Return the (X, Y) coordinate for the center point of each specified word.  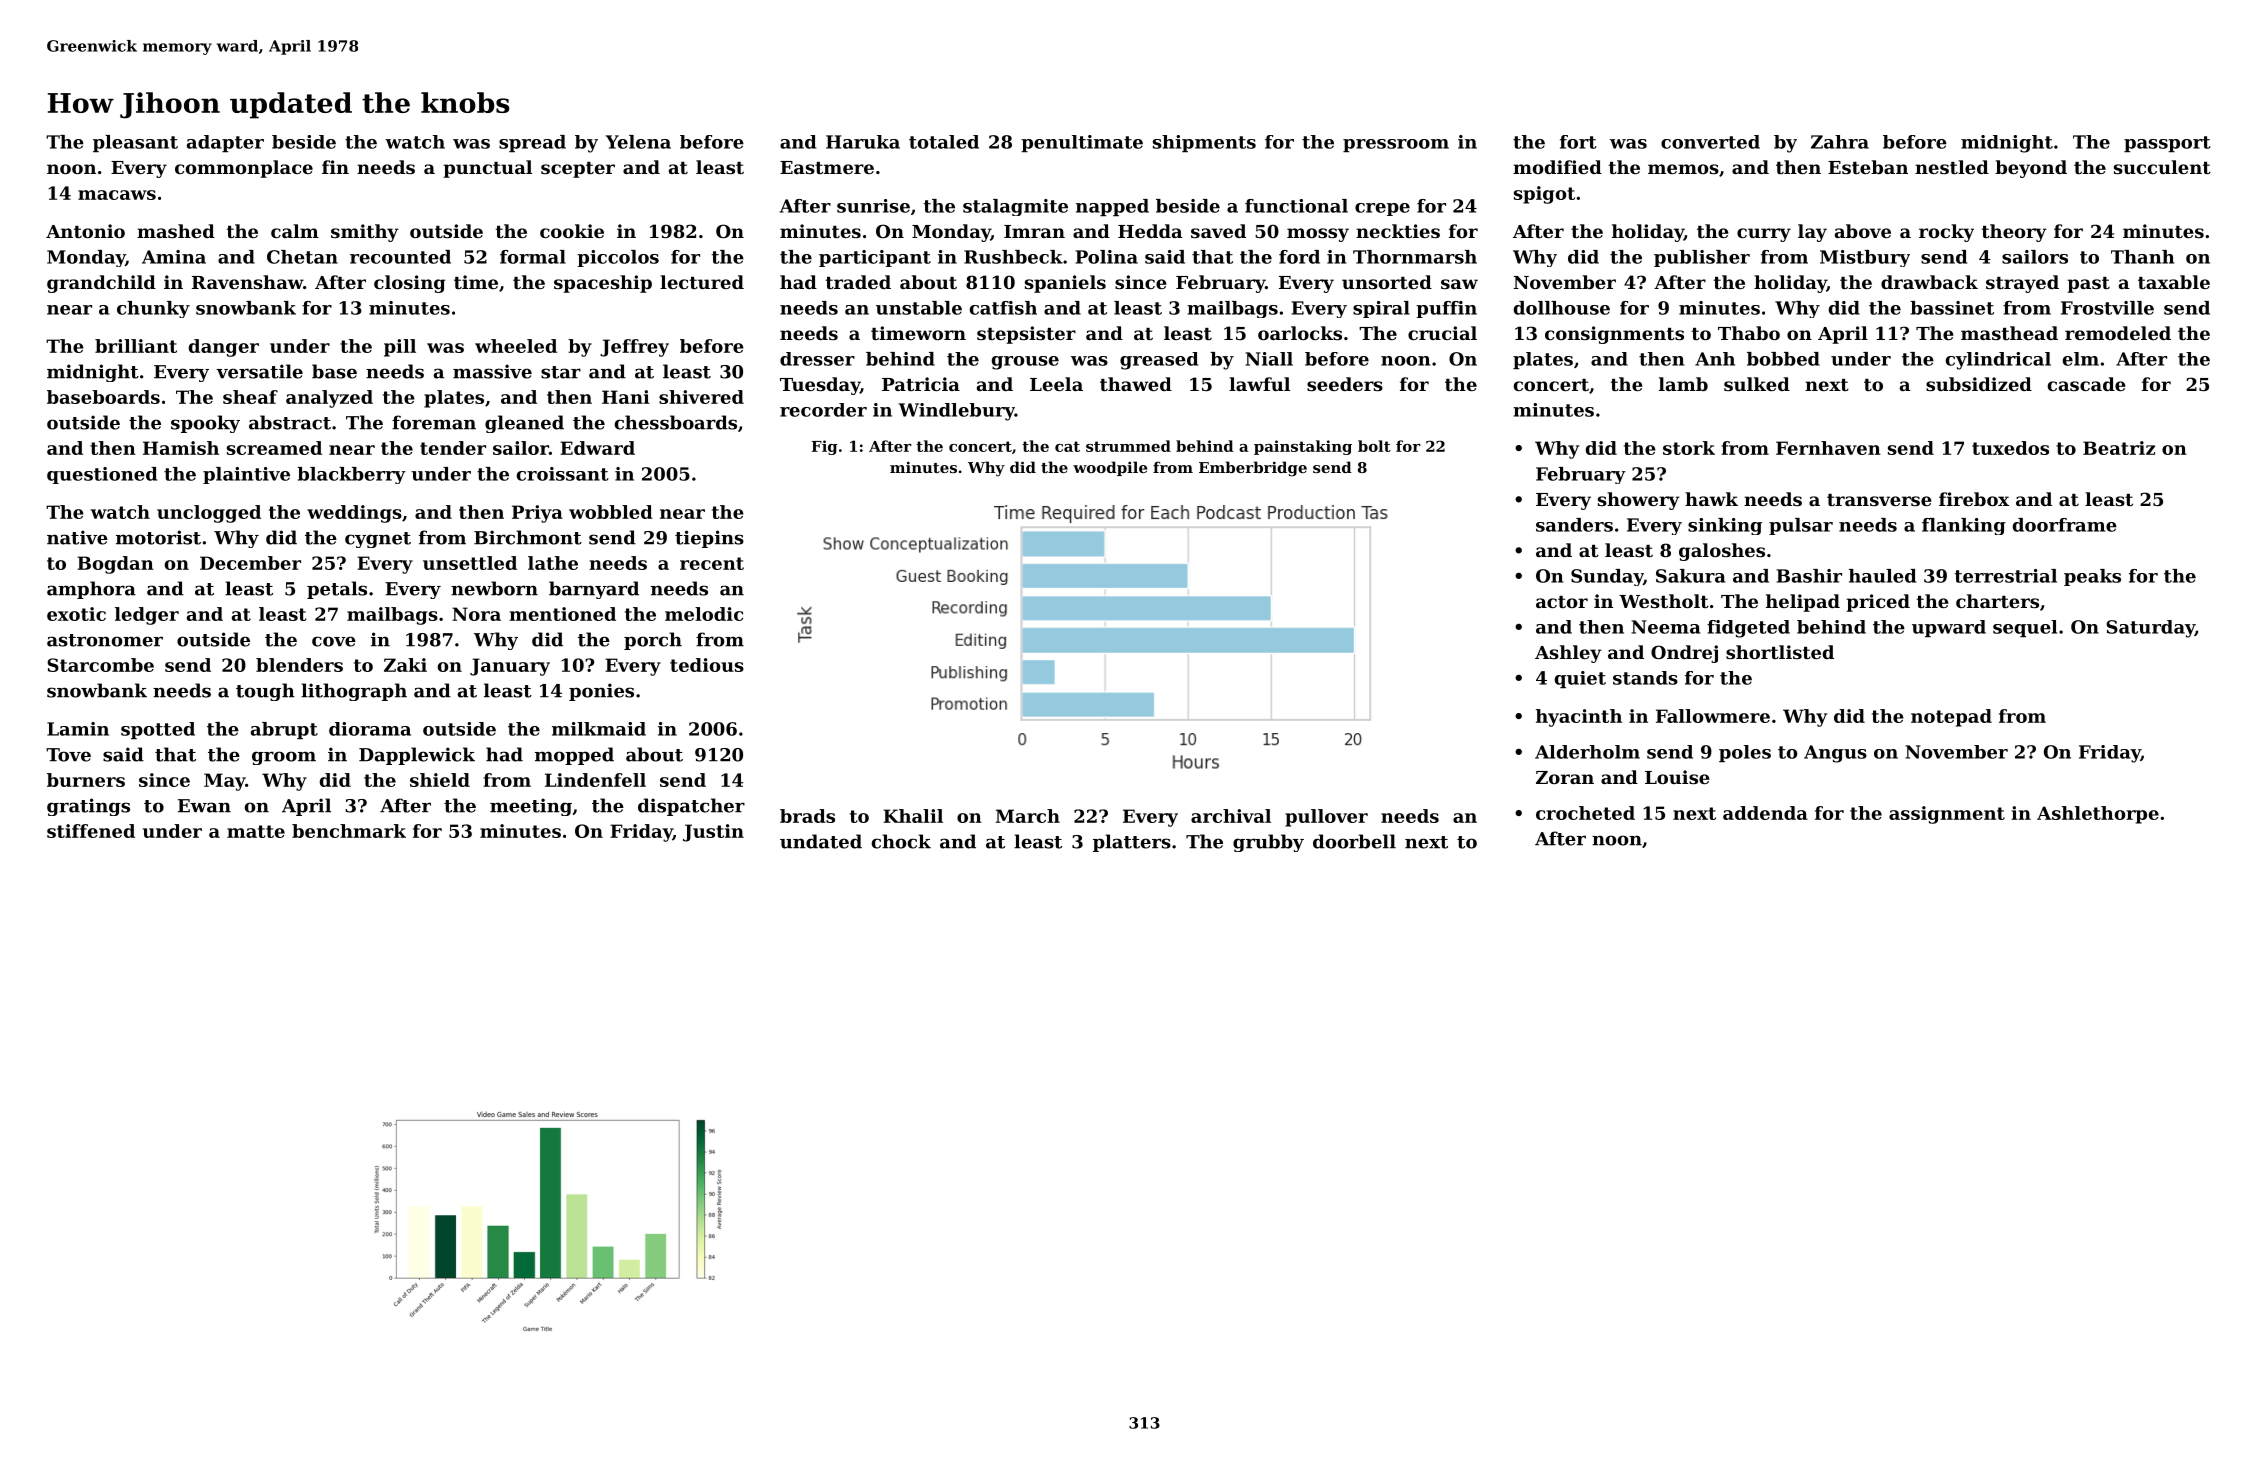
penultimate (1082, 143)
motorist (158, 537)
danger (224, 348)
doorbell (1354, 841)
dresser (817, 359)
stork (1689, 448)
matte (256, 831)
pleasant (135, 143)
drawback (1929, 282)
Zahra (1840, 142)
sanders (1574, 525)
